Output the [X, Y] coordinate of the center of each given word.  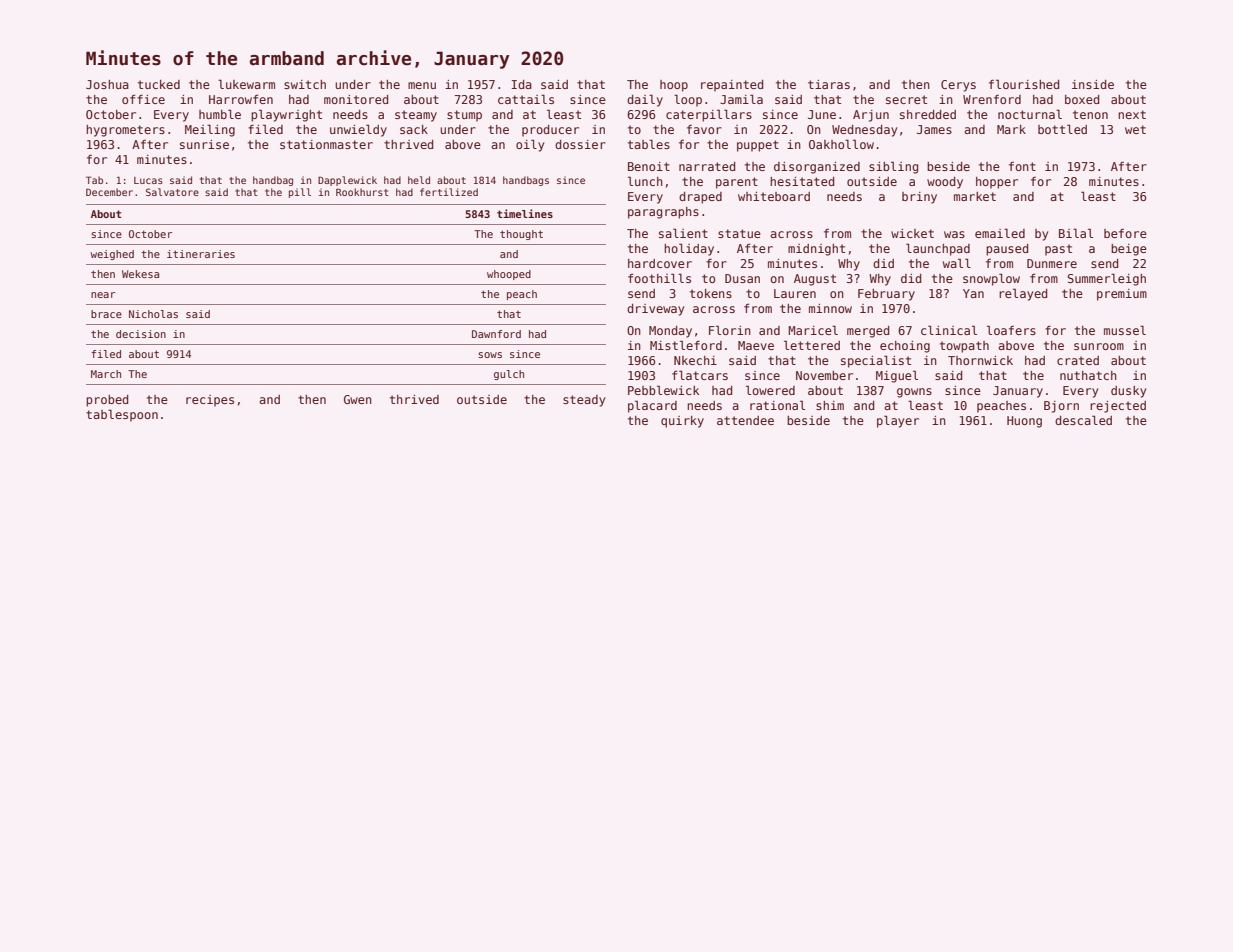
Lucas [148, 180]
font [1022, 166]
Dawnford [496, 334]
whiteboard [774, 196]
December [109, 192]
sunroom [1099, 346]
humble [220, 114]
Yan [973, 293]
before [1125, 233]
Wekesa [140, 274]
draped [700, 198]
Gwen [358, 399]
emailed [1000, 233]
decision [141, 334]
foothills [659, 278]
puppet [758, 146]
